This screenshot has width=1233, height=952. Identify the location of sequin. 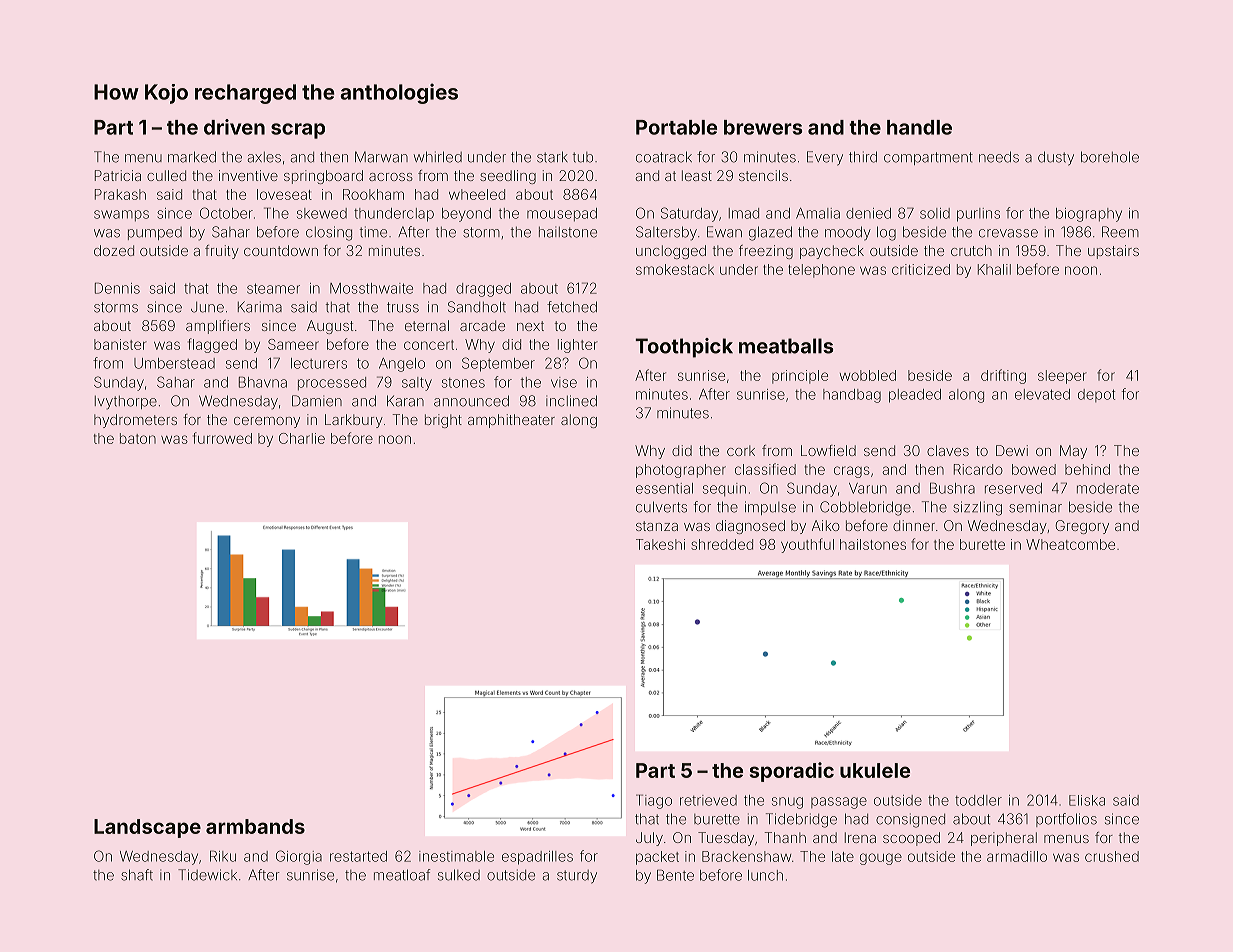
(724, 490).
